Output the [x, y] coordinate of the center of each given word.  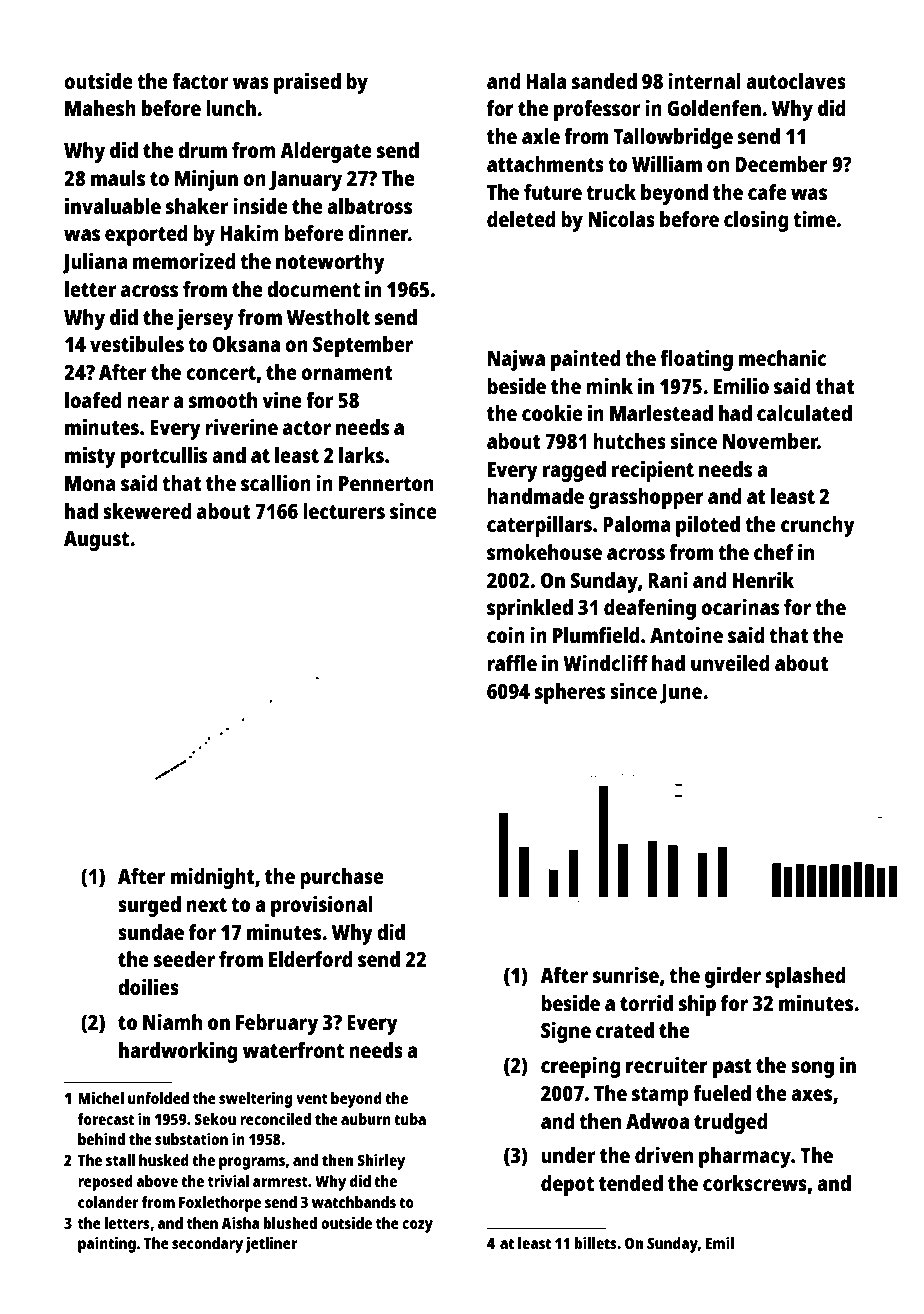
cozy [417, 1226]
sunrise [626, 974]
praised [307, 83]
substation [191, 1139]
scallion [276, 482]
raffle [512, 663]
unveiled [730, 662]
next [206, 905]
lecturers [344, 511]
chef [774, 552]
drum [202, 150]
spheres [570, 693]
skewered [147, 511]
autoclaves [796, 81]
